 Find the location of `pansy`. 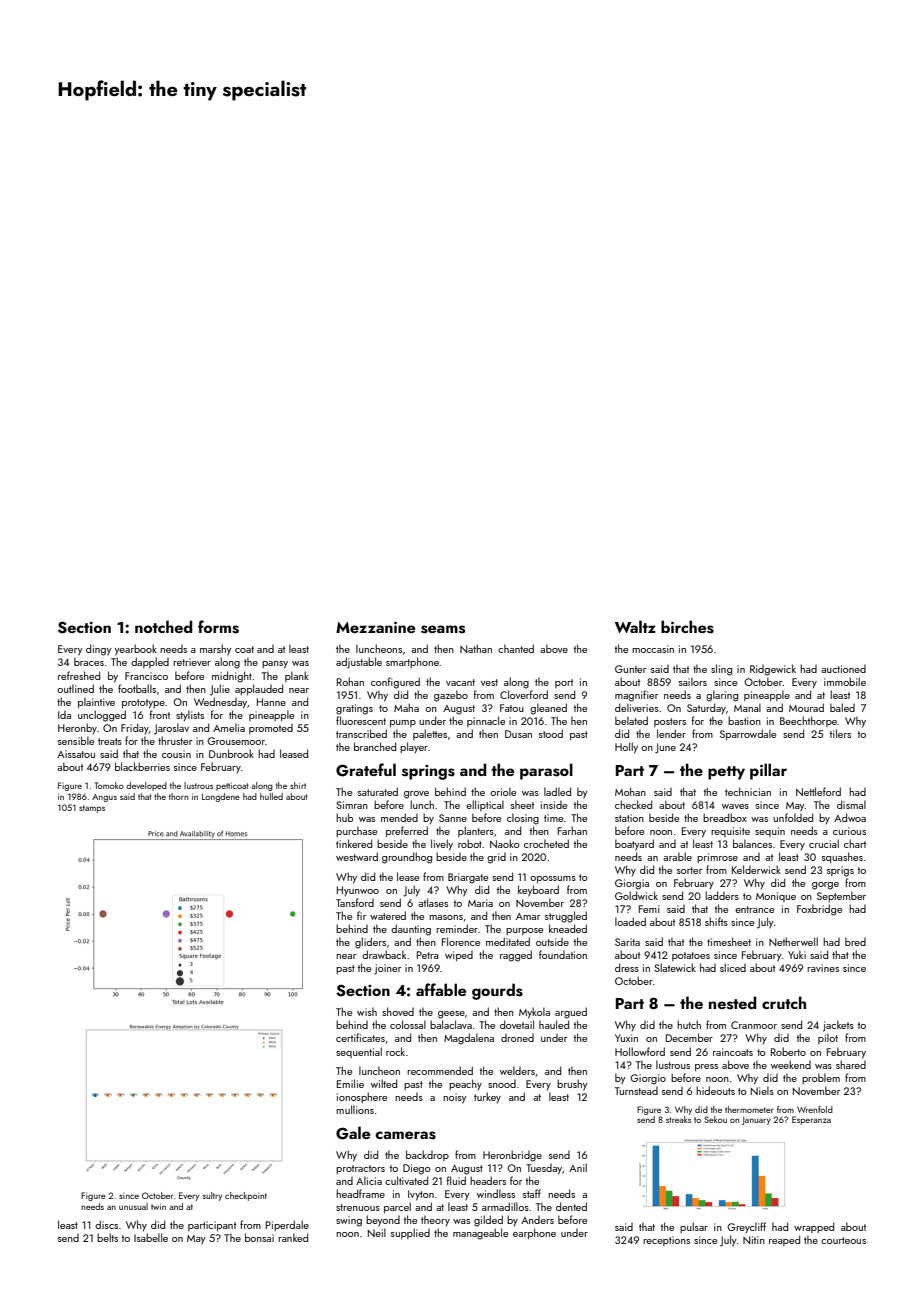

pansy is located at coordinates (275, 665).
